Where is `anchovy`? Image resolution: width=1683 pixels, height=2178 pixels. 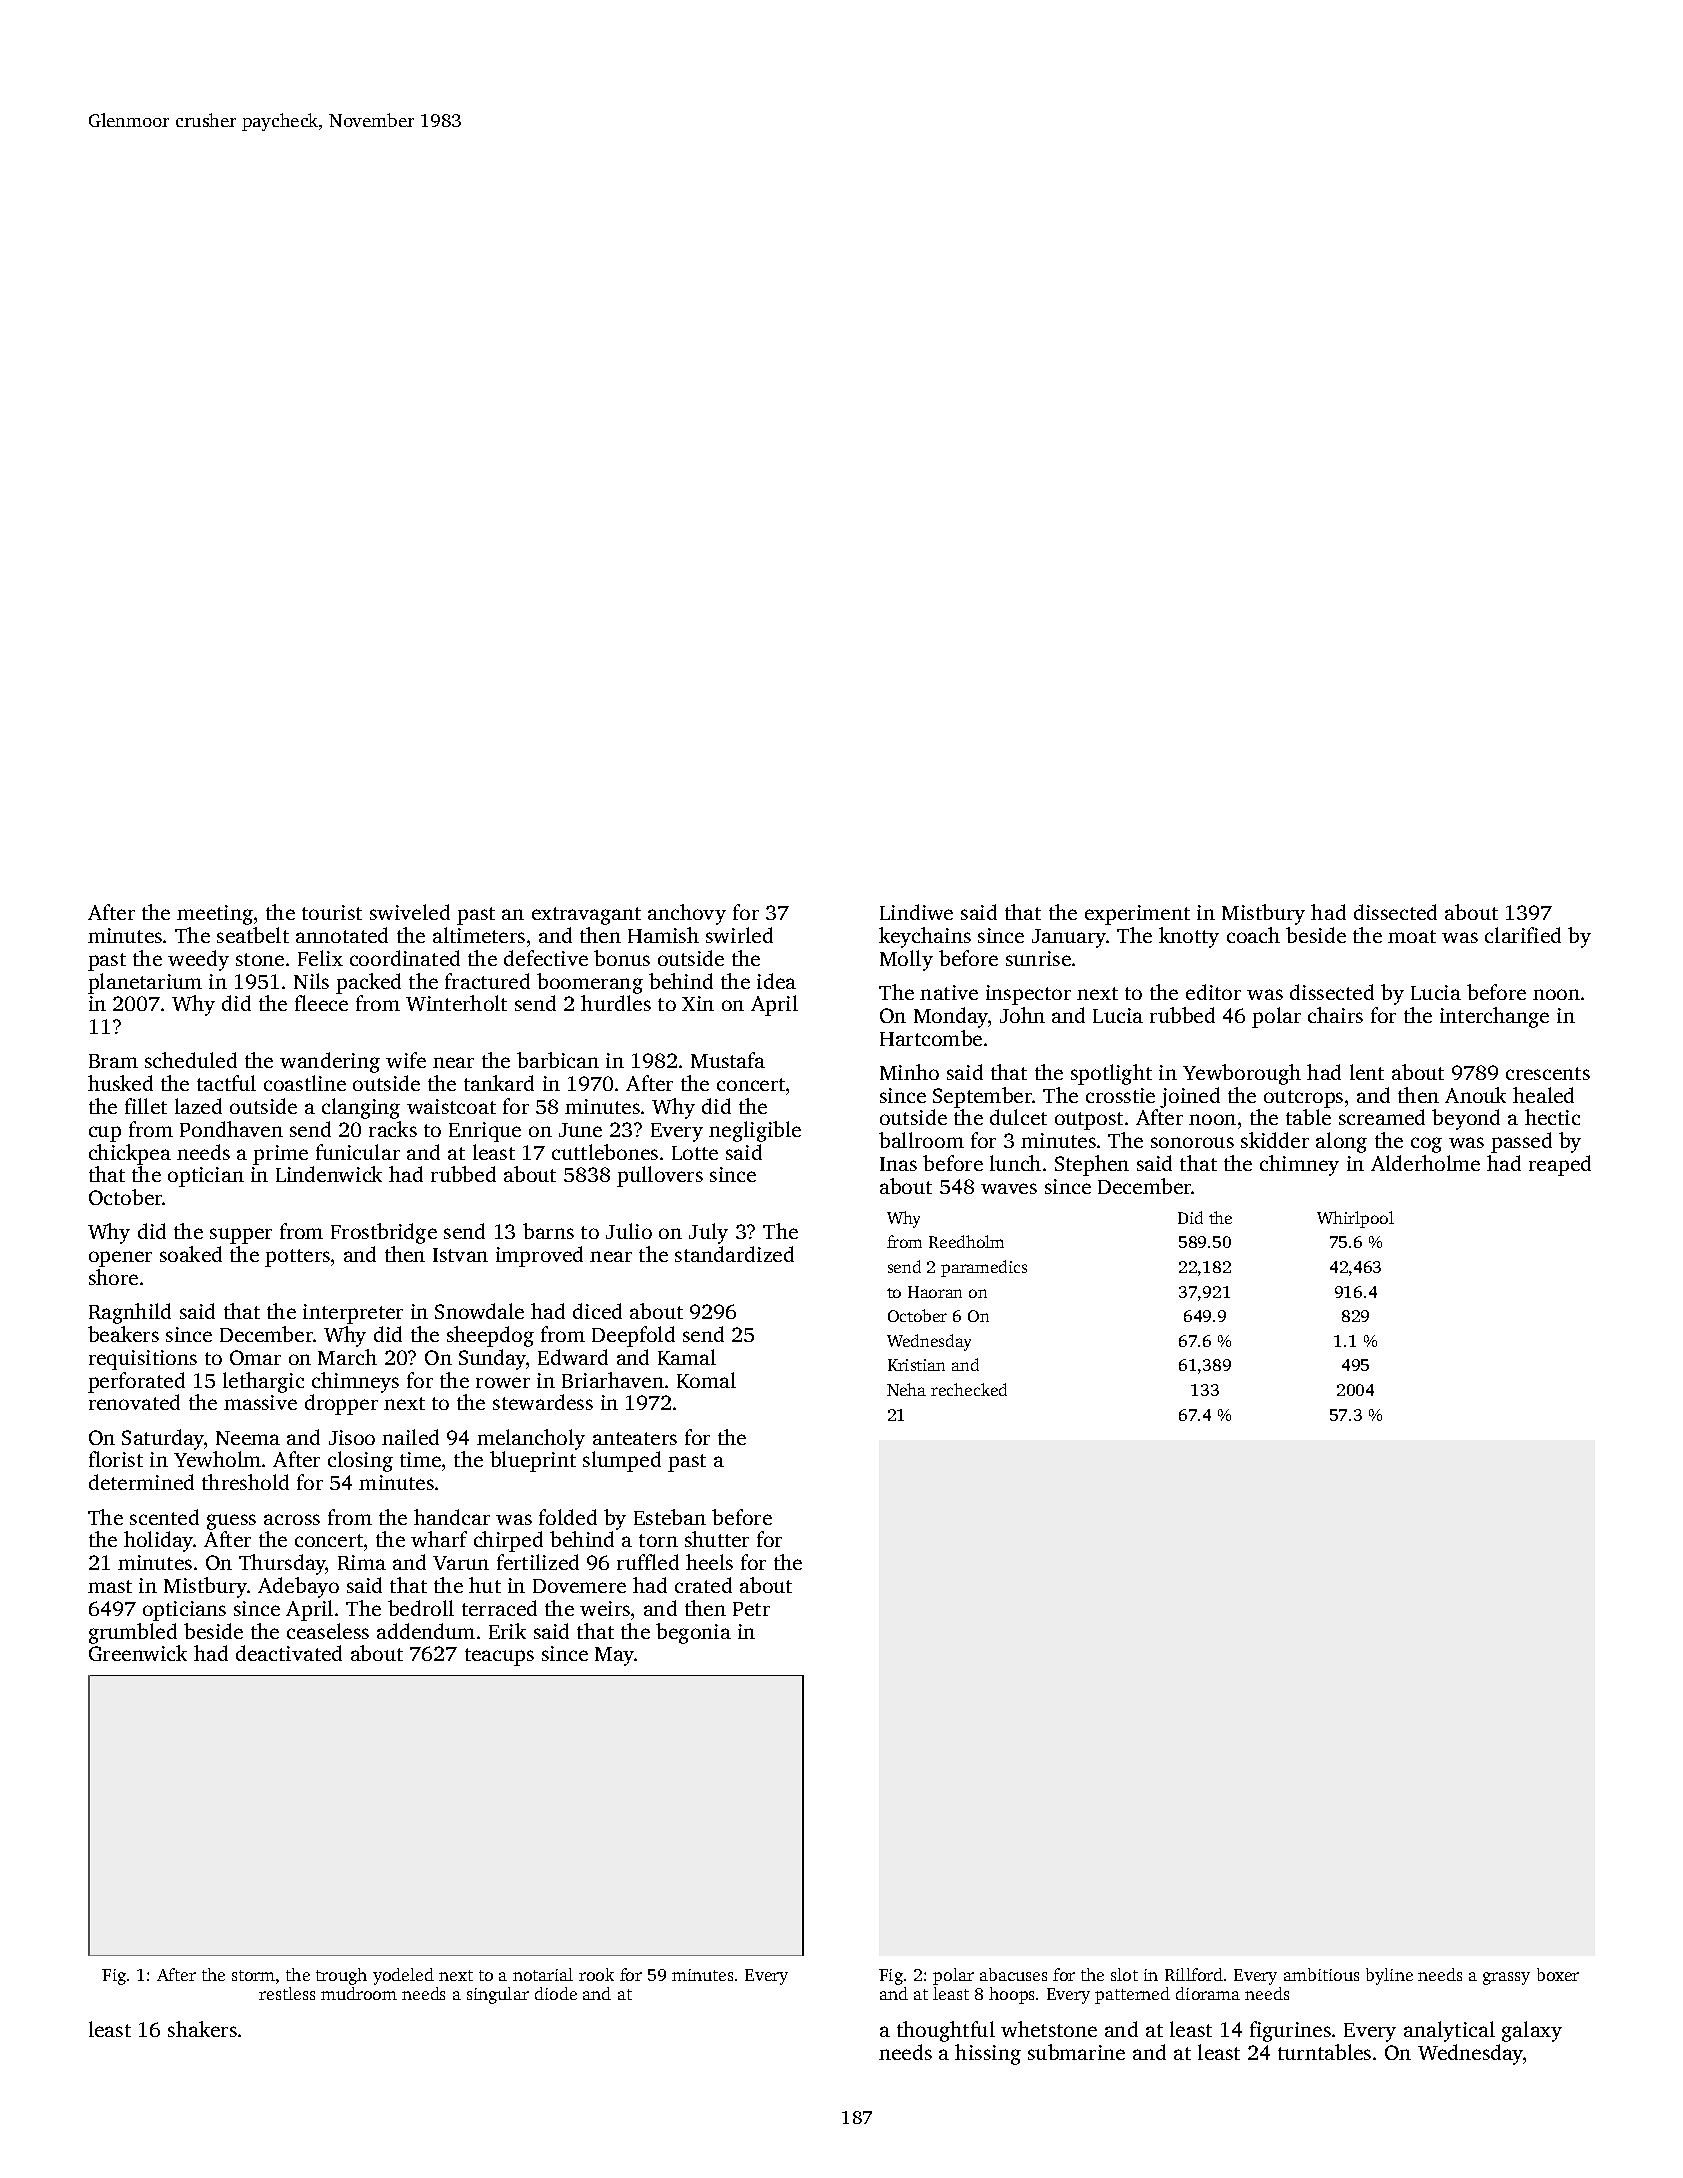 anchovy is located at coordinates (687, 914).
